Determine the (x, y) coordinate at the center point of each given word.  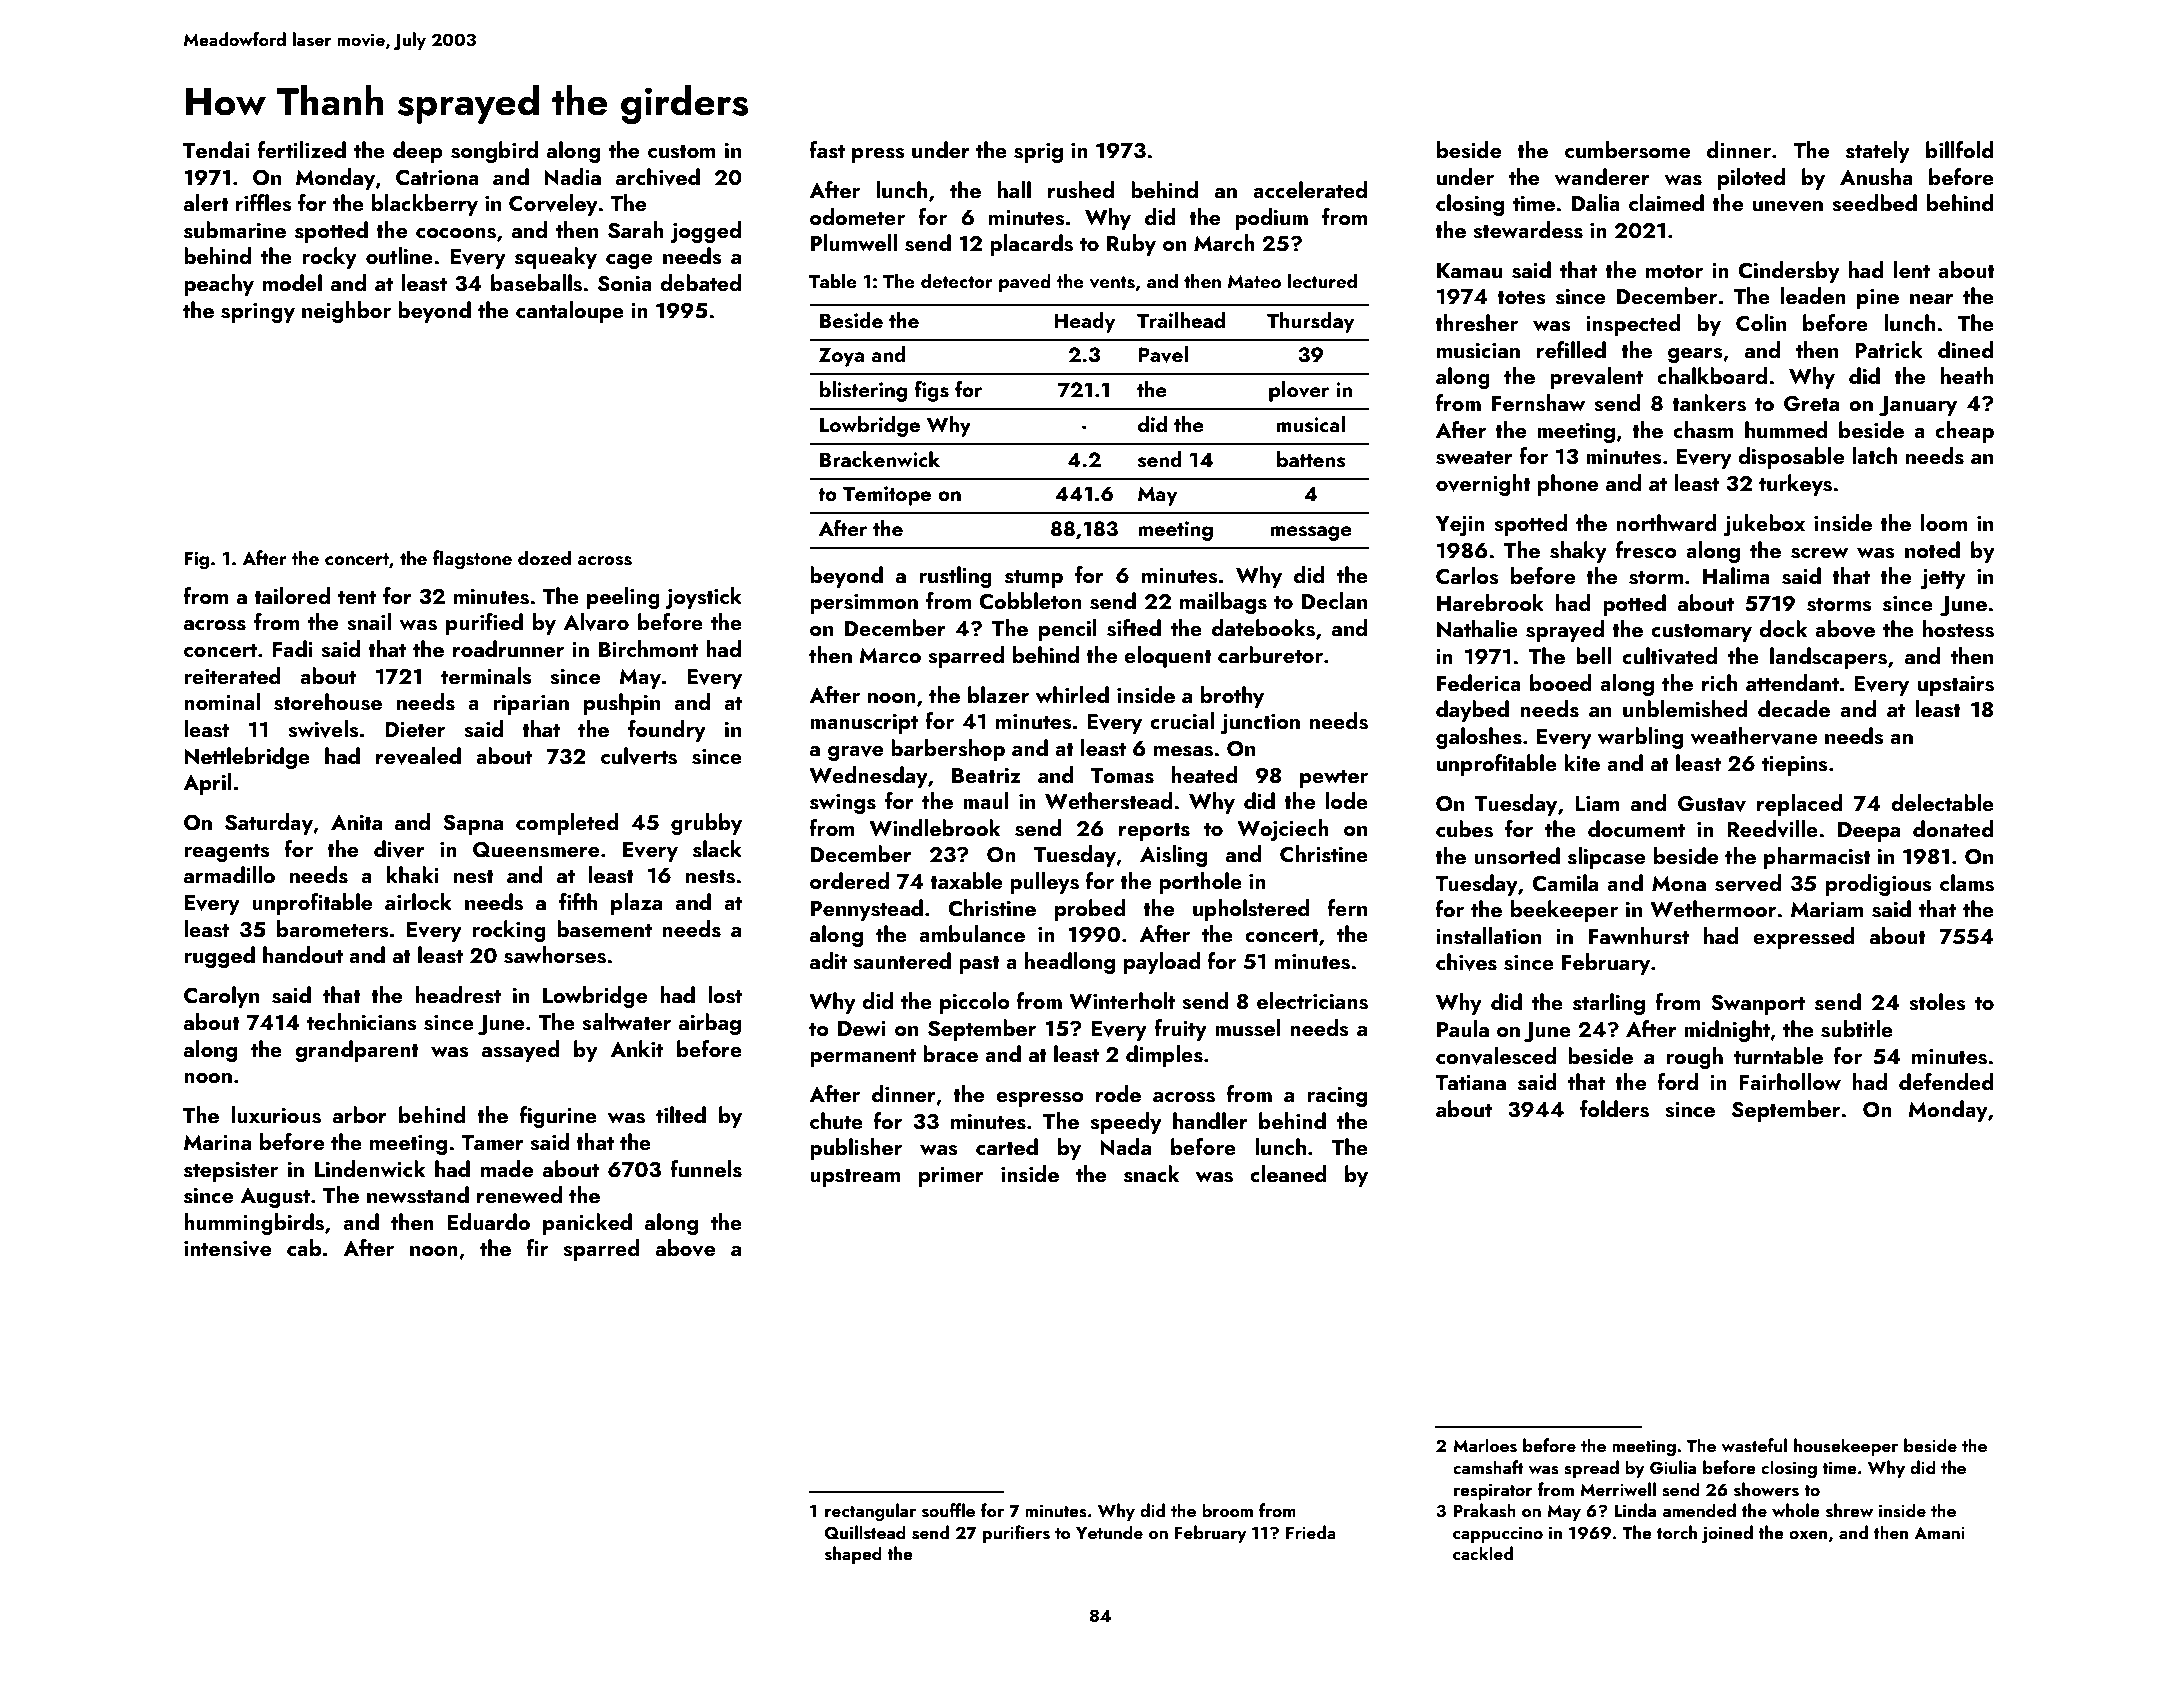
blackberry (425, 205)
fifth (578, 901)
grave (855, 753)
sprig (1038, 153)
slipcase (1606, 858)
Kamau (1469, 270)
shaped (853, 1555)
